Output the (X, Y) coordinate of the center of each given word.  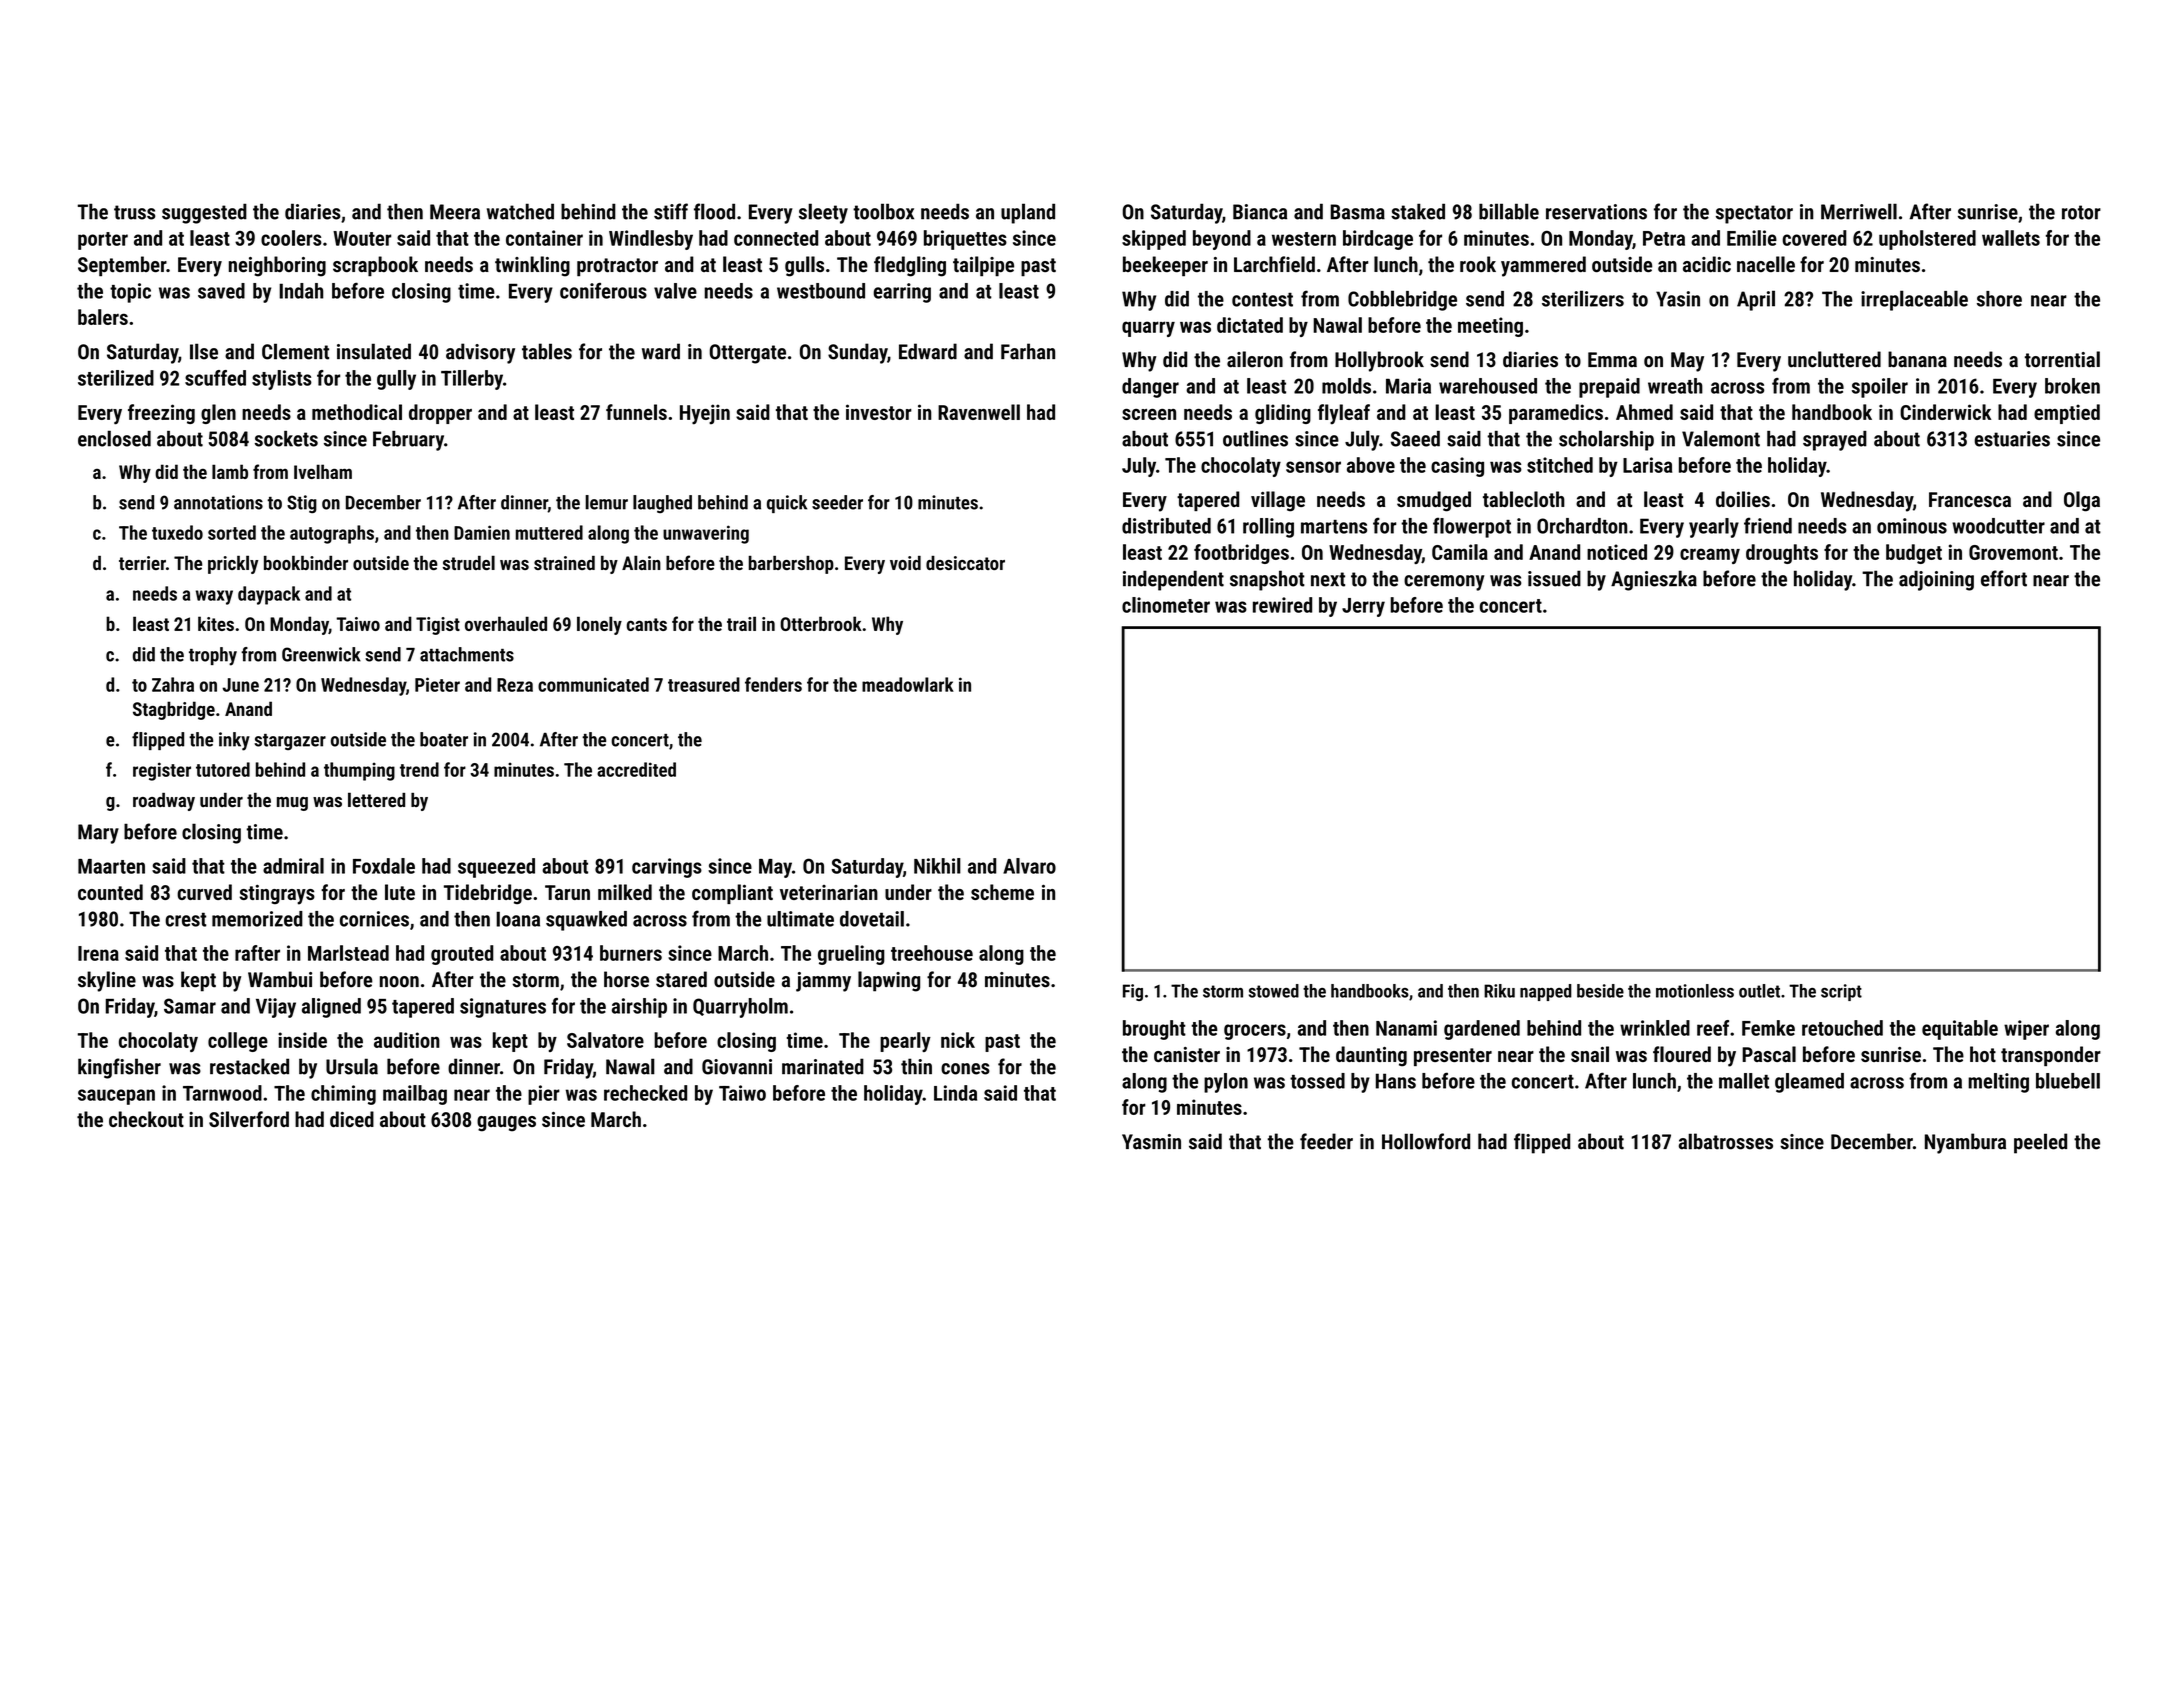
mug (292, 804)
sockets (286, 439)
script (1841, 992)
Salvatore (605, 1040)
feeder (1326, 1141)
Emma (1612, 360)
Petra (1664, 238)
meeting (1490, 327)
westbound (821, 291)
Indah (301, 291)
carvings (667, 868)
